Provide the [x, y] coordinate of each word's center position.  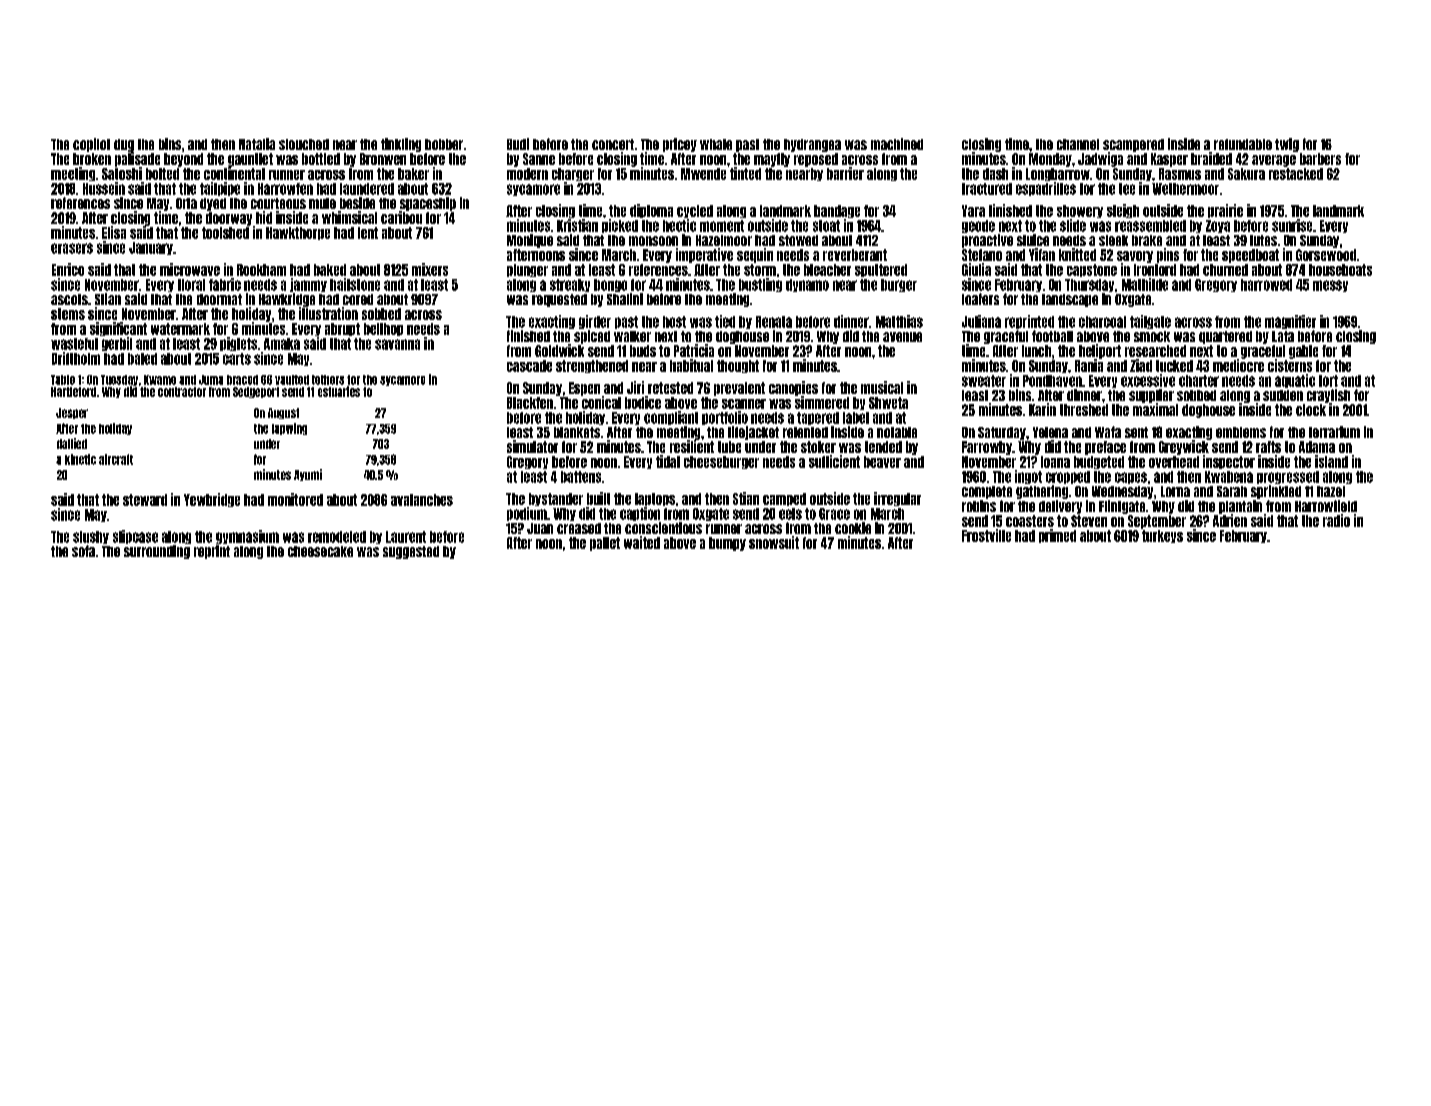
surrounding [157, 552]
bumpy [727, 544]
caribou [401, 217]
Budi [518, 144]
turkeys [1162, 536]
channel [1078, 144]
